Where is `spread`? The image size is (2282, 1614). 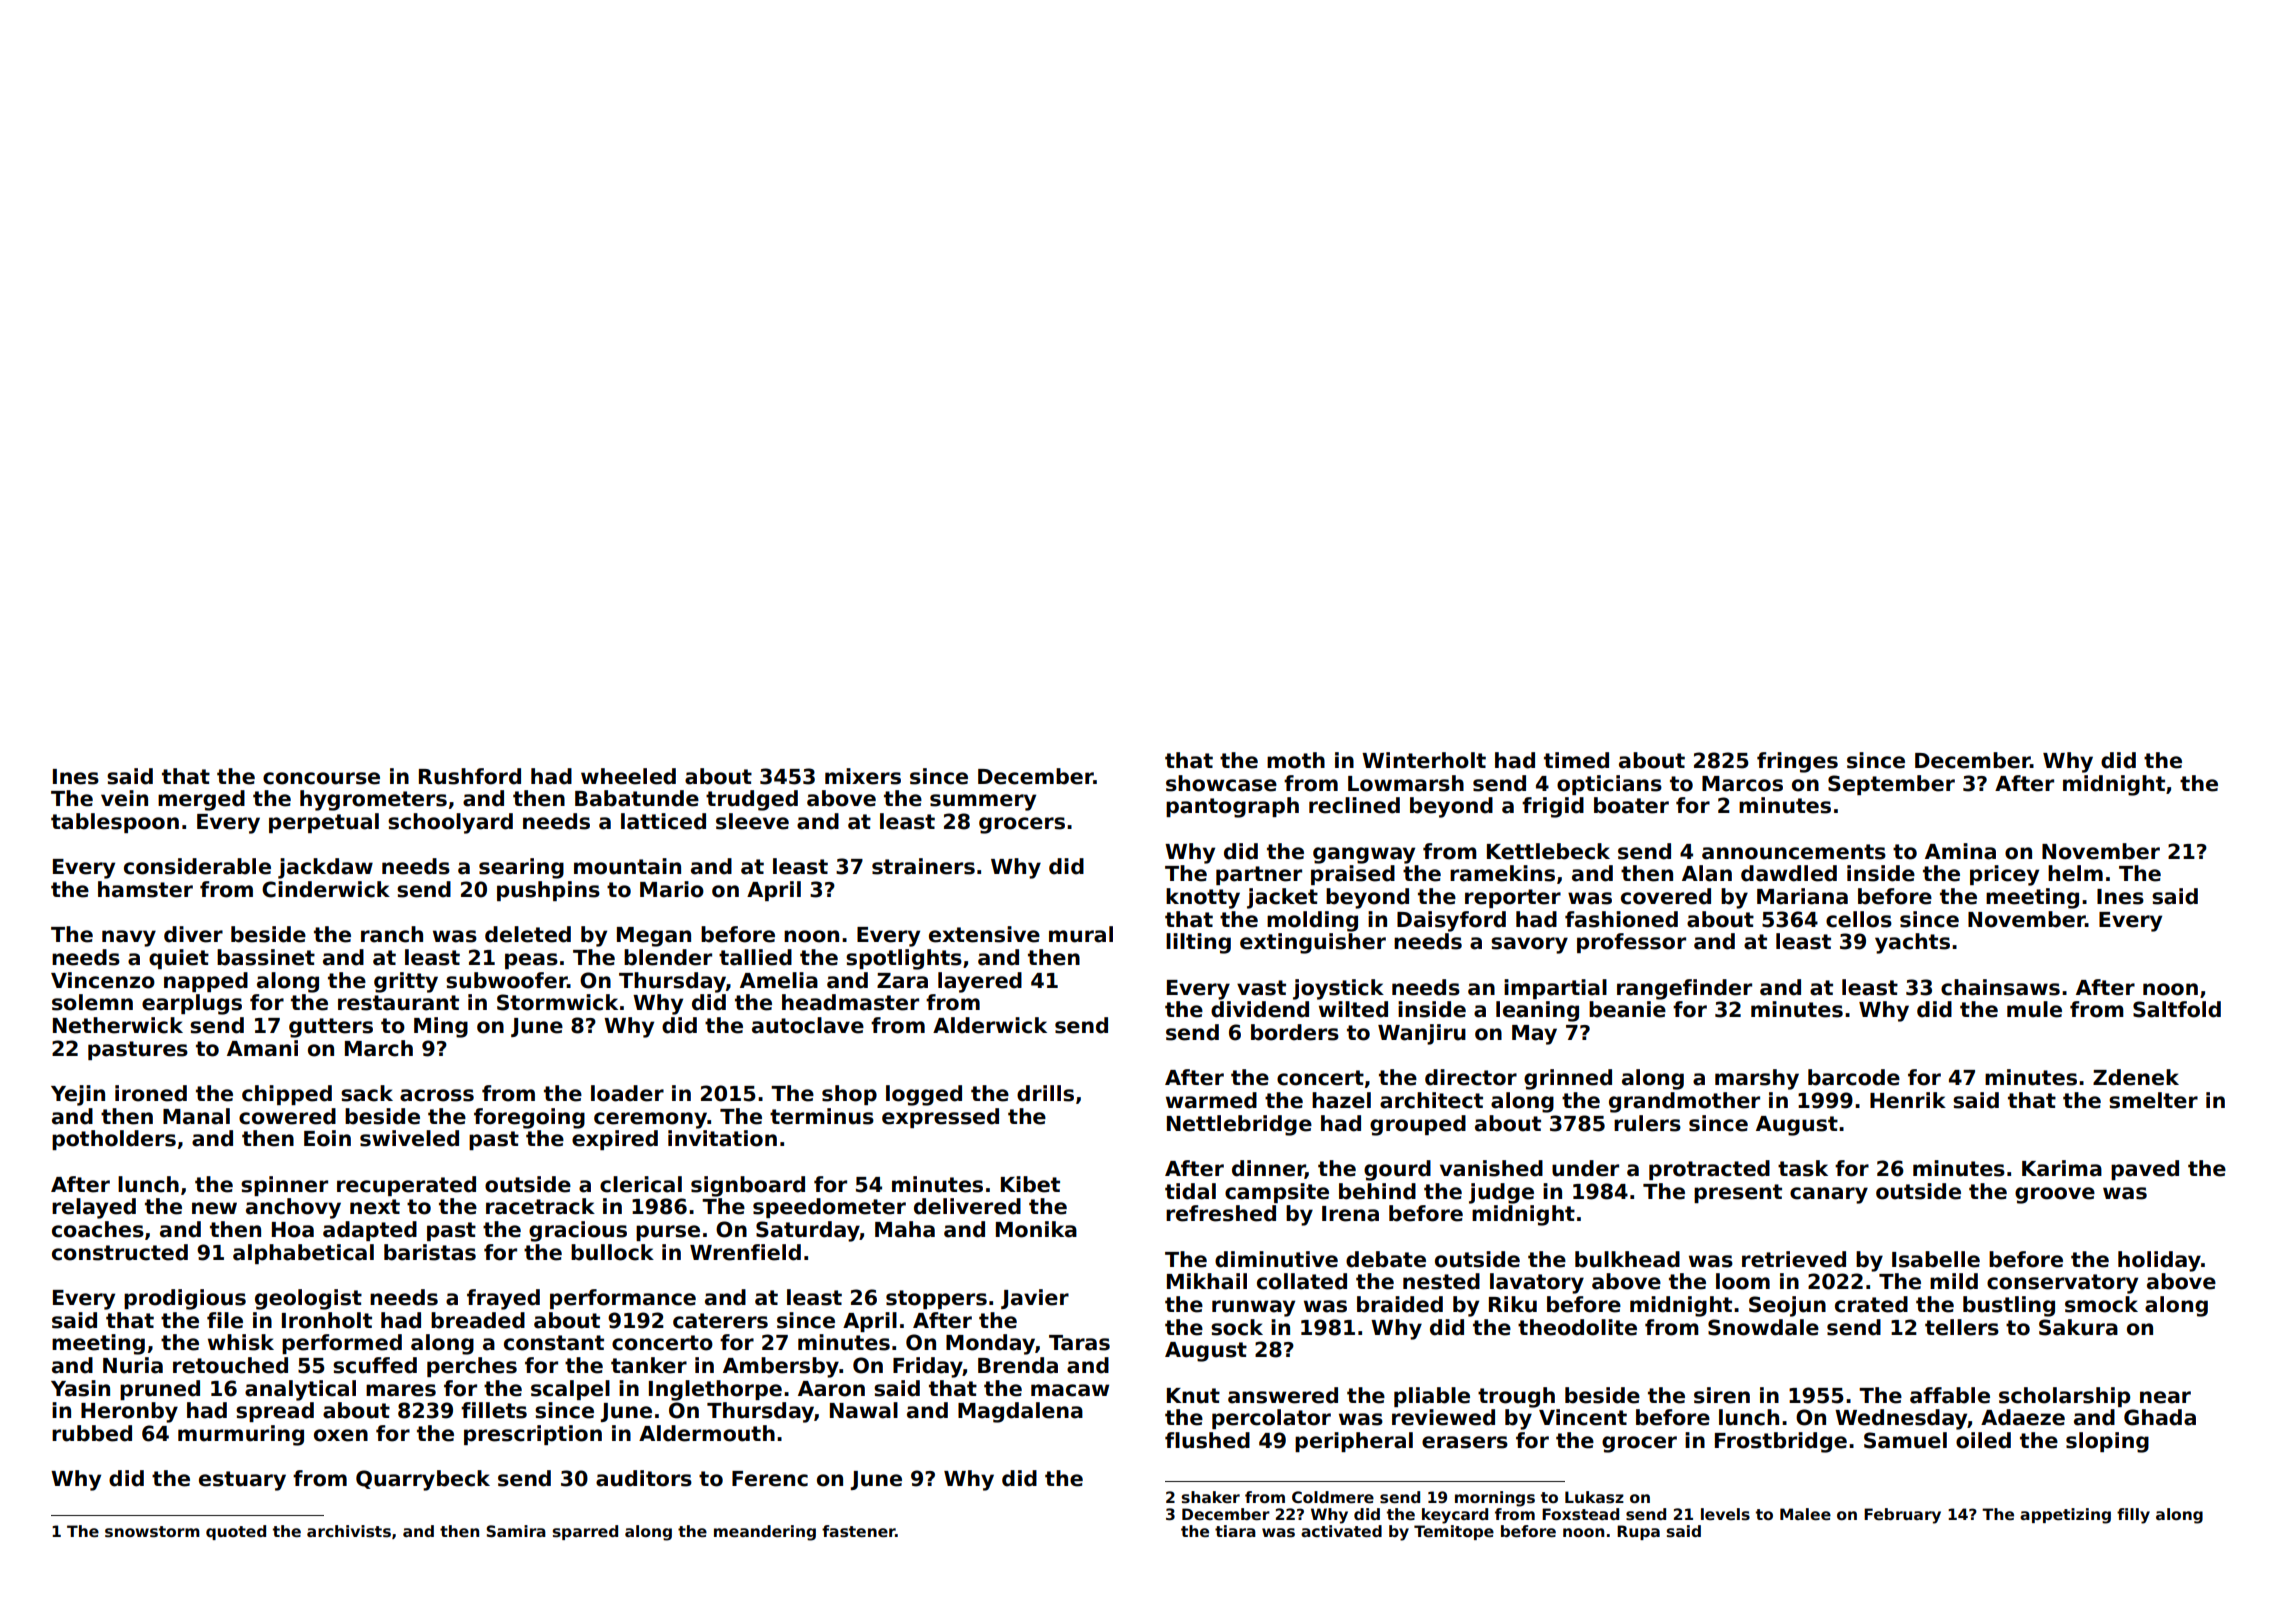
spread is located at coordinates (275, 1412).
